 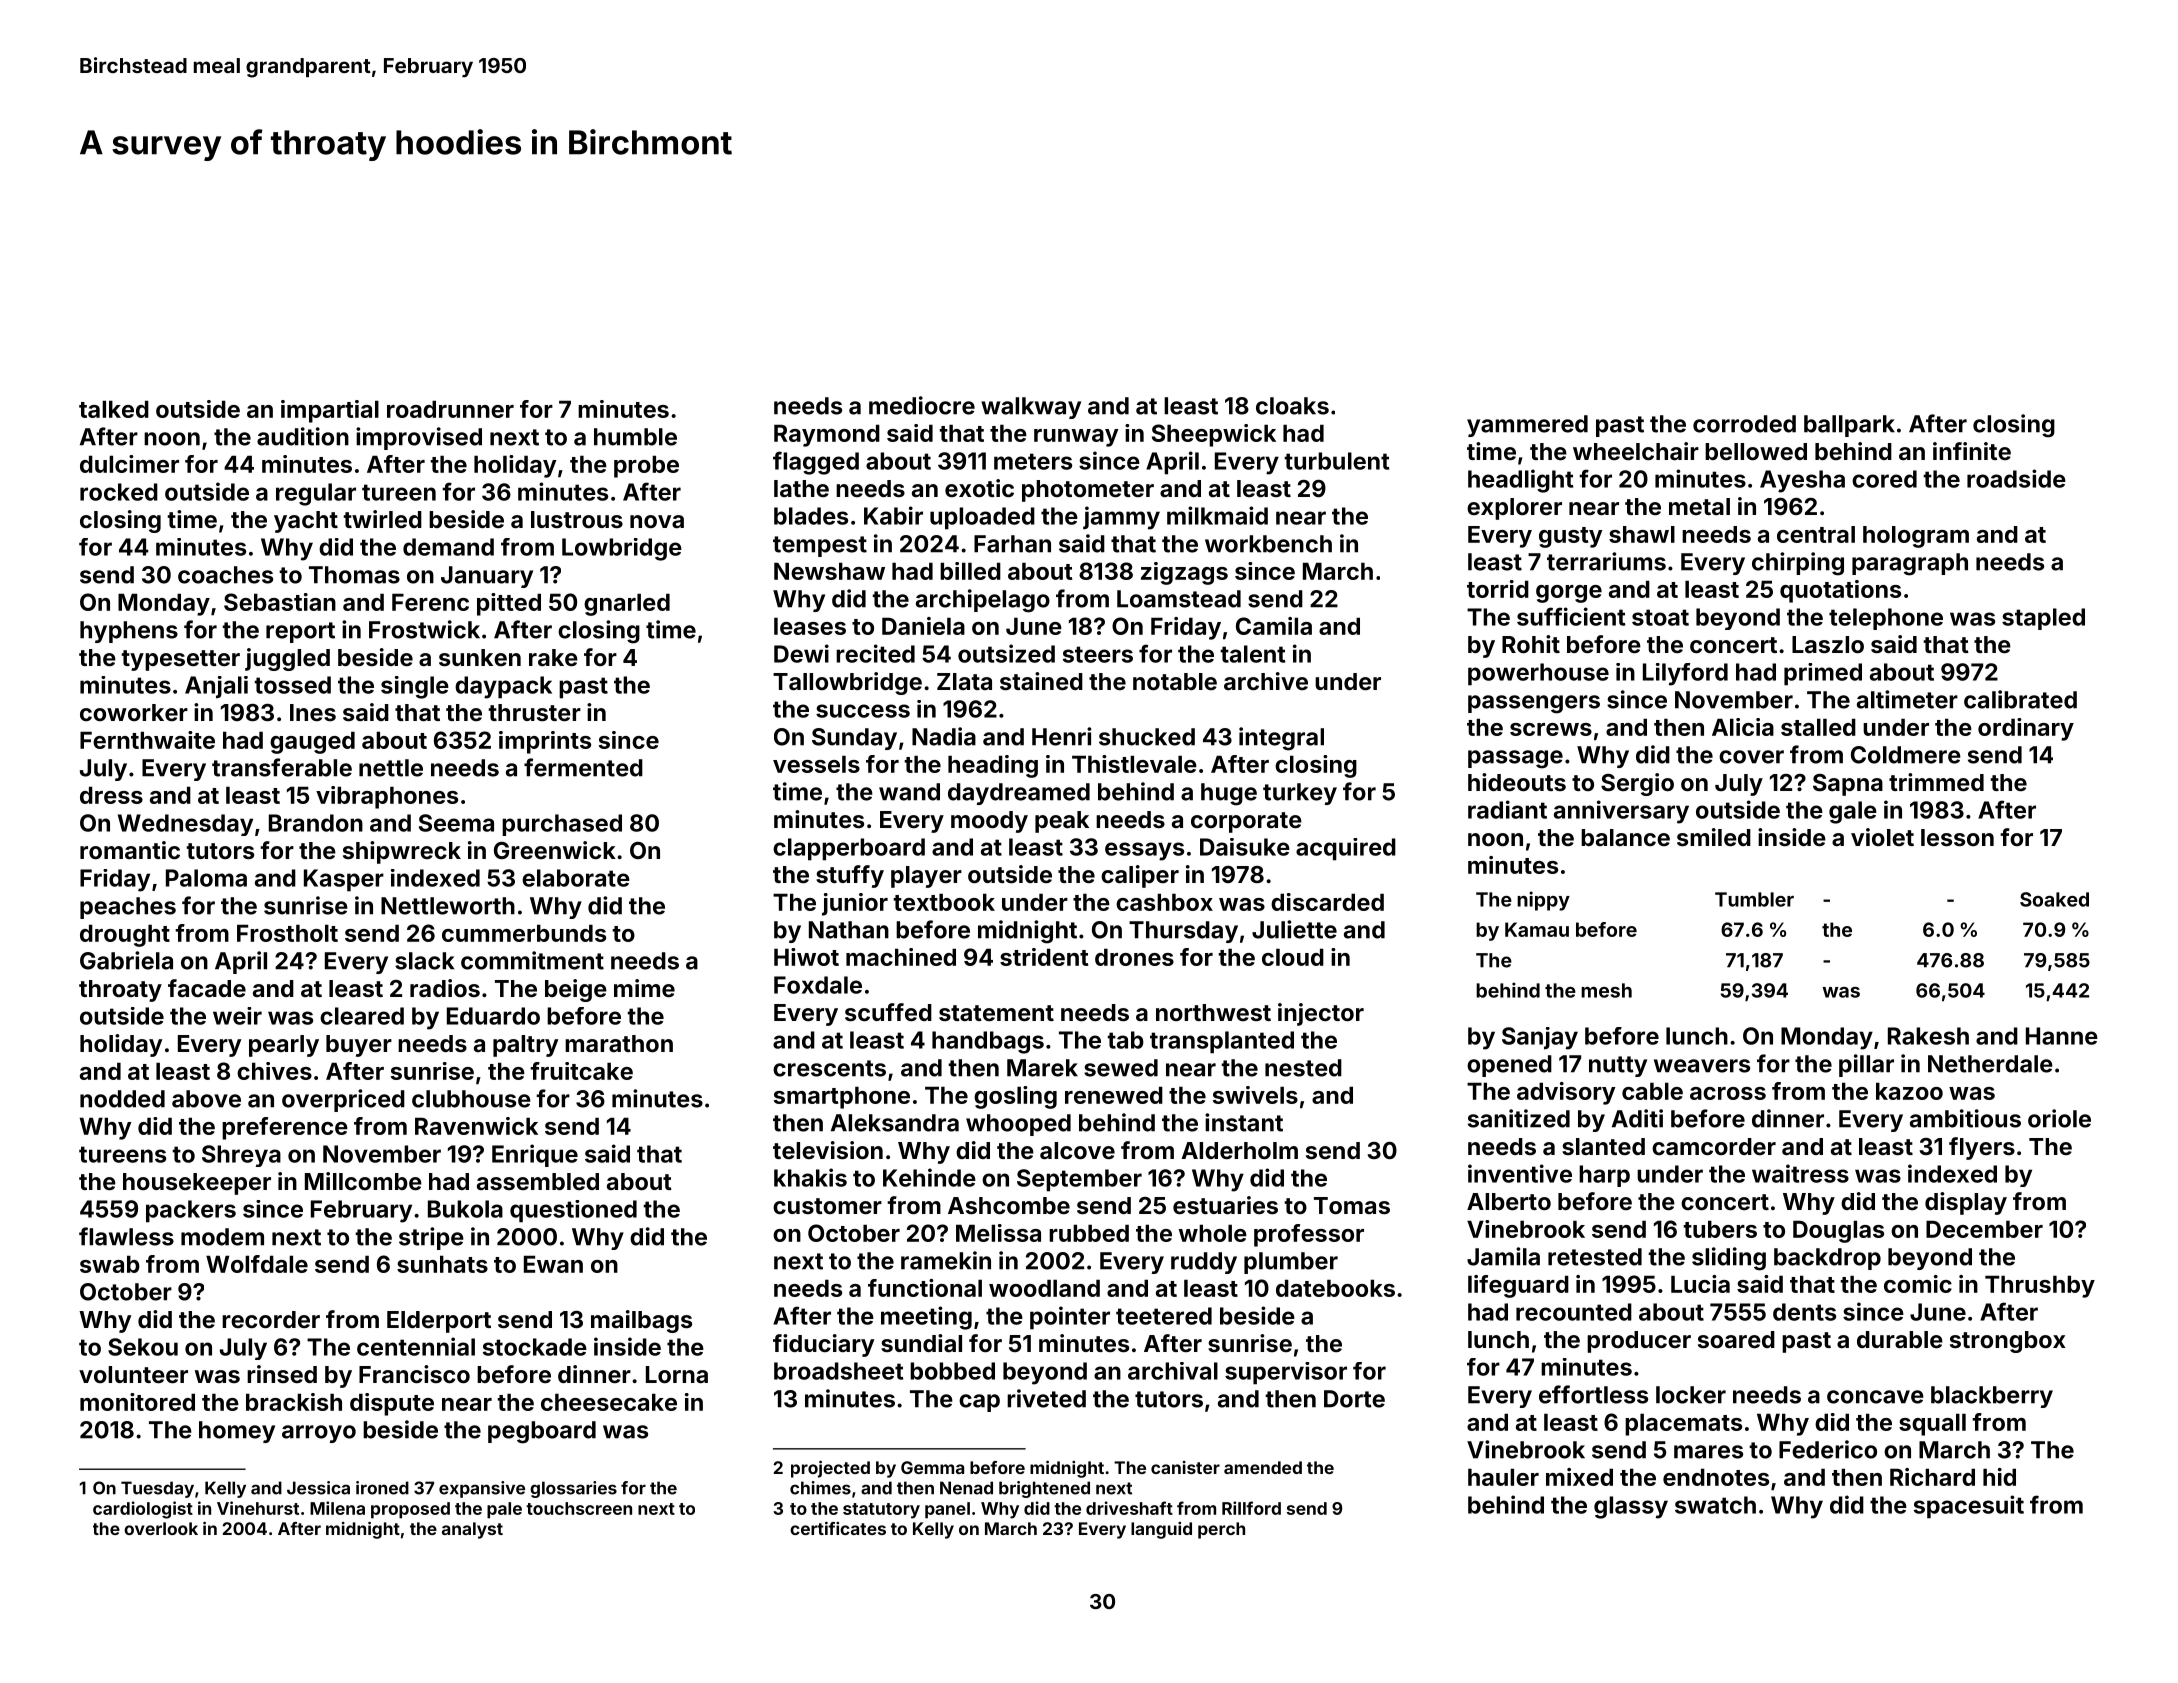 What do you see at coordinates (1161, 1530) in the screenshot?
I see `languid` at bounding box center [1161, 1530].
